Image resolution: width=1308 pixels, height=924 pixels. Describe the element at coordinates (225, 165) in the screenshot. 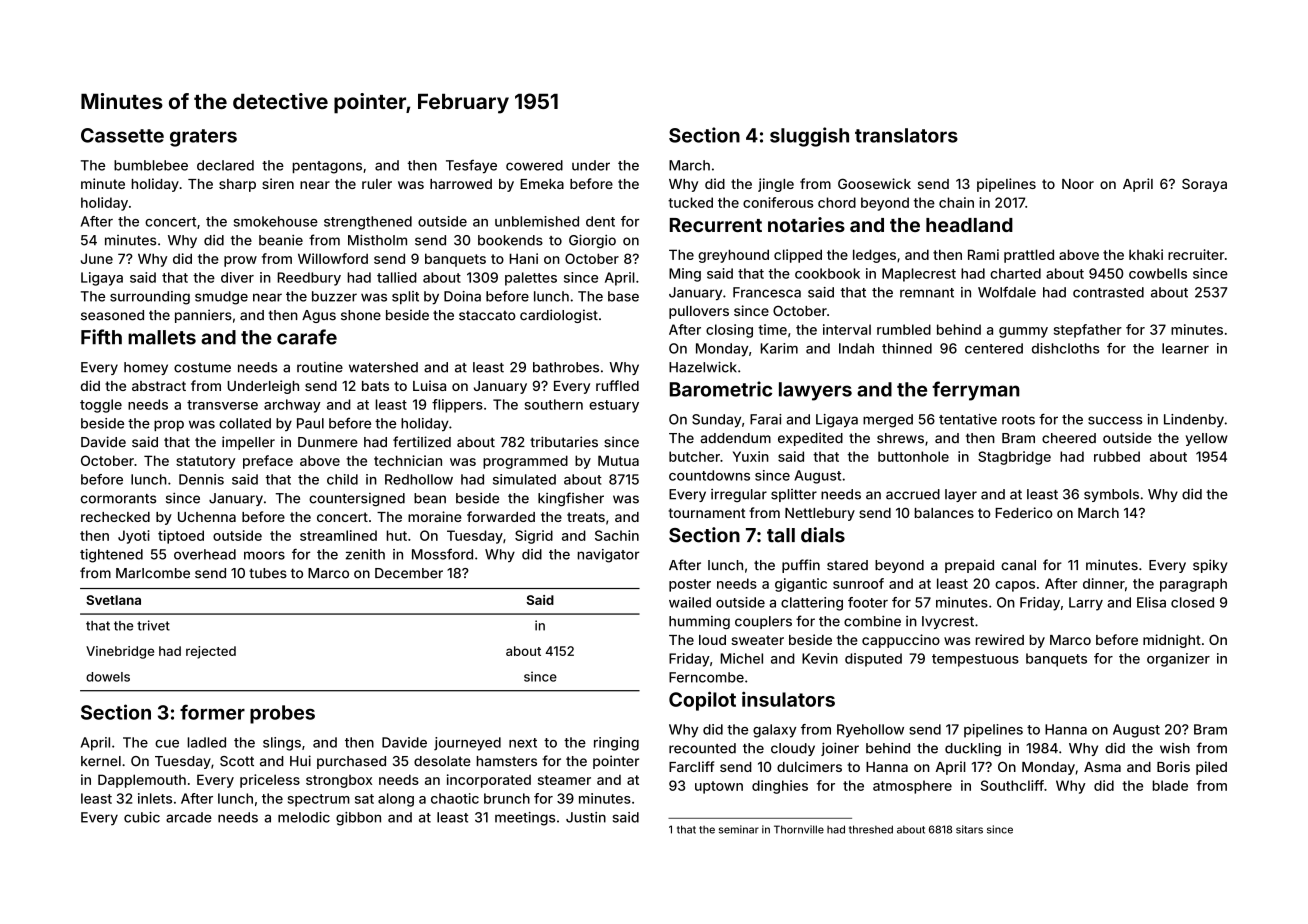

I see `declared` at that location.
